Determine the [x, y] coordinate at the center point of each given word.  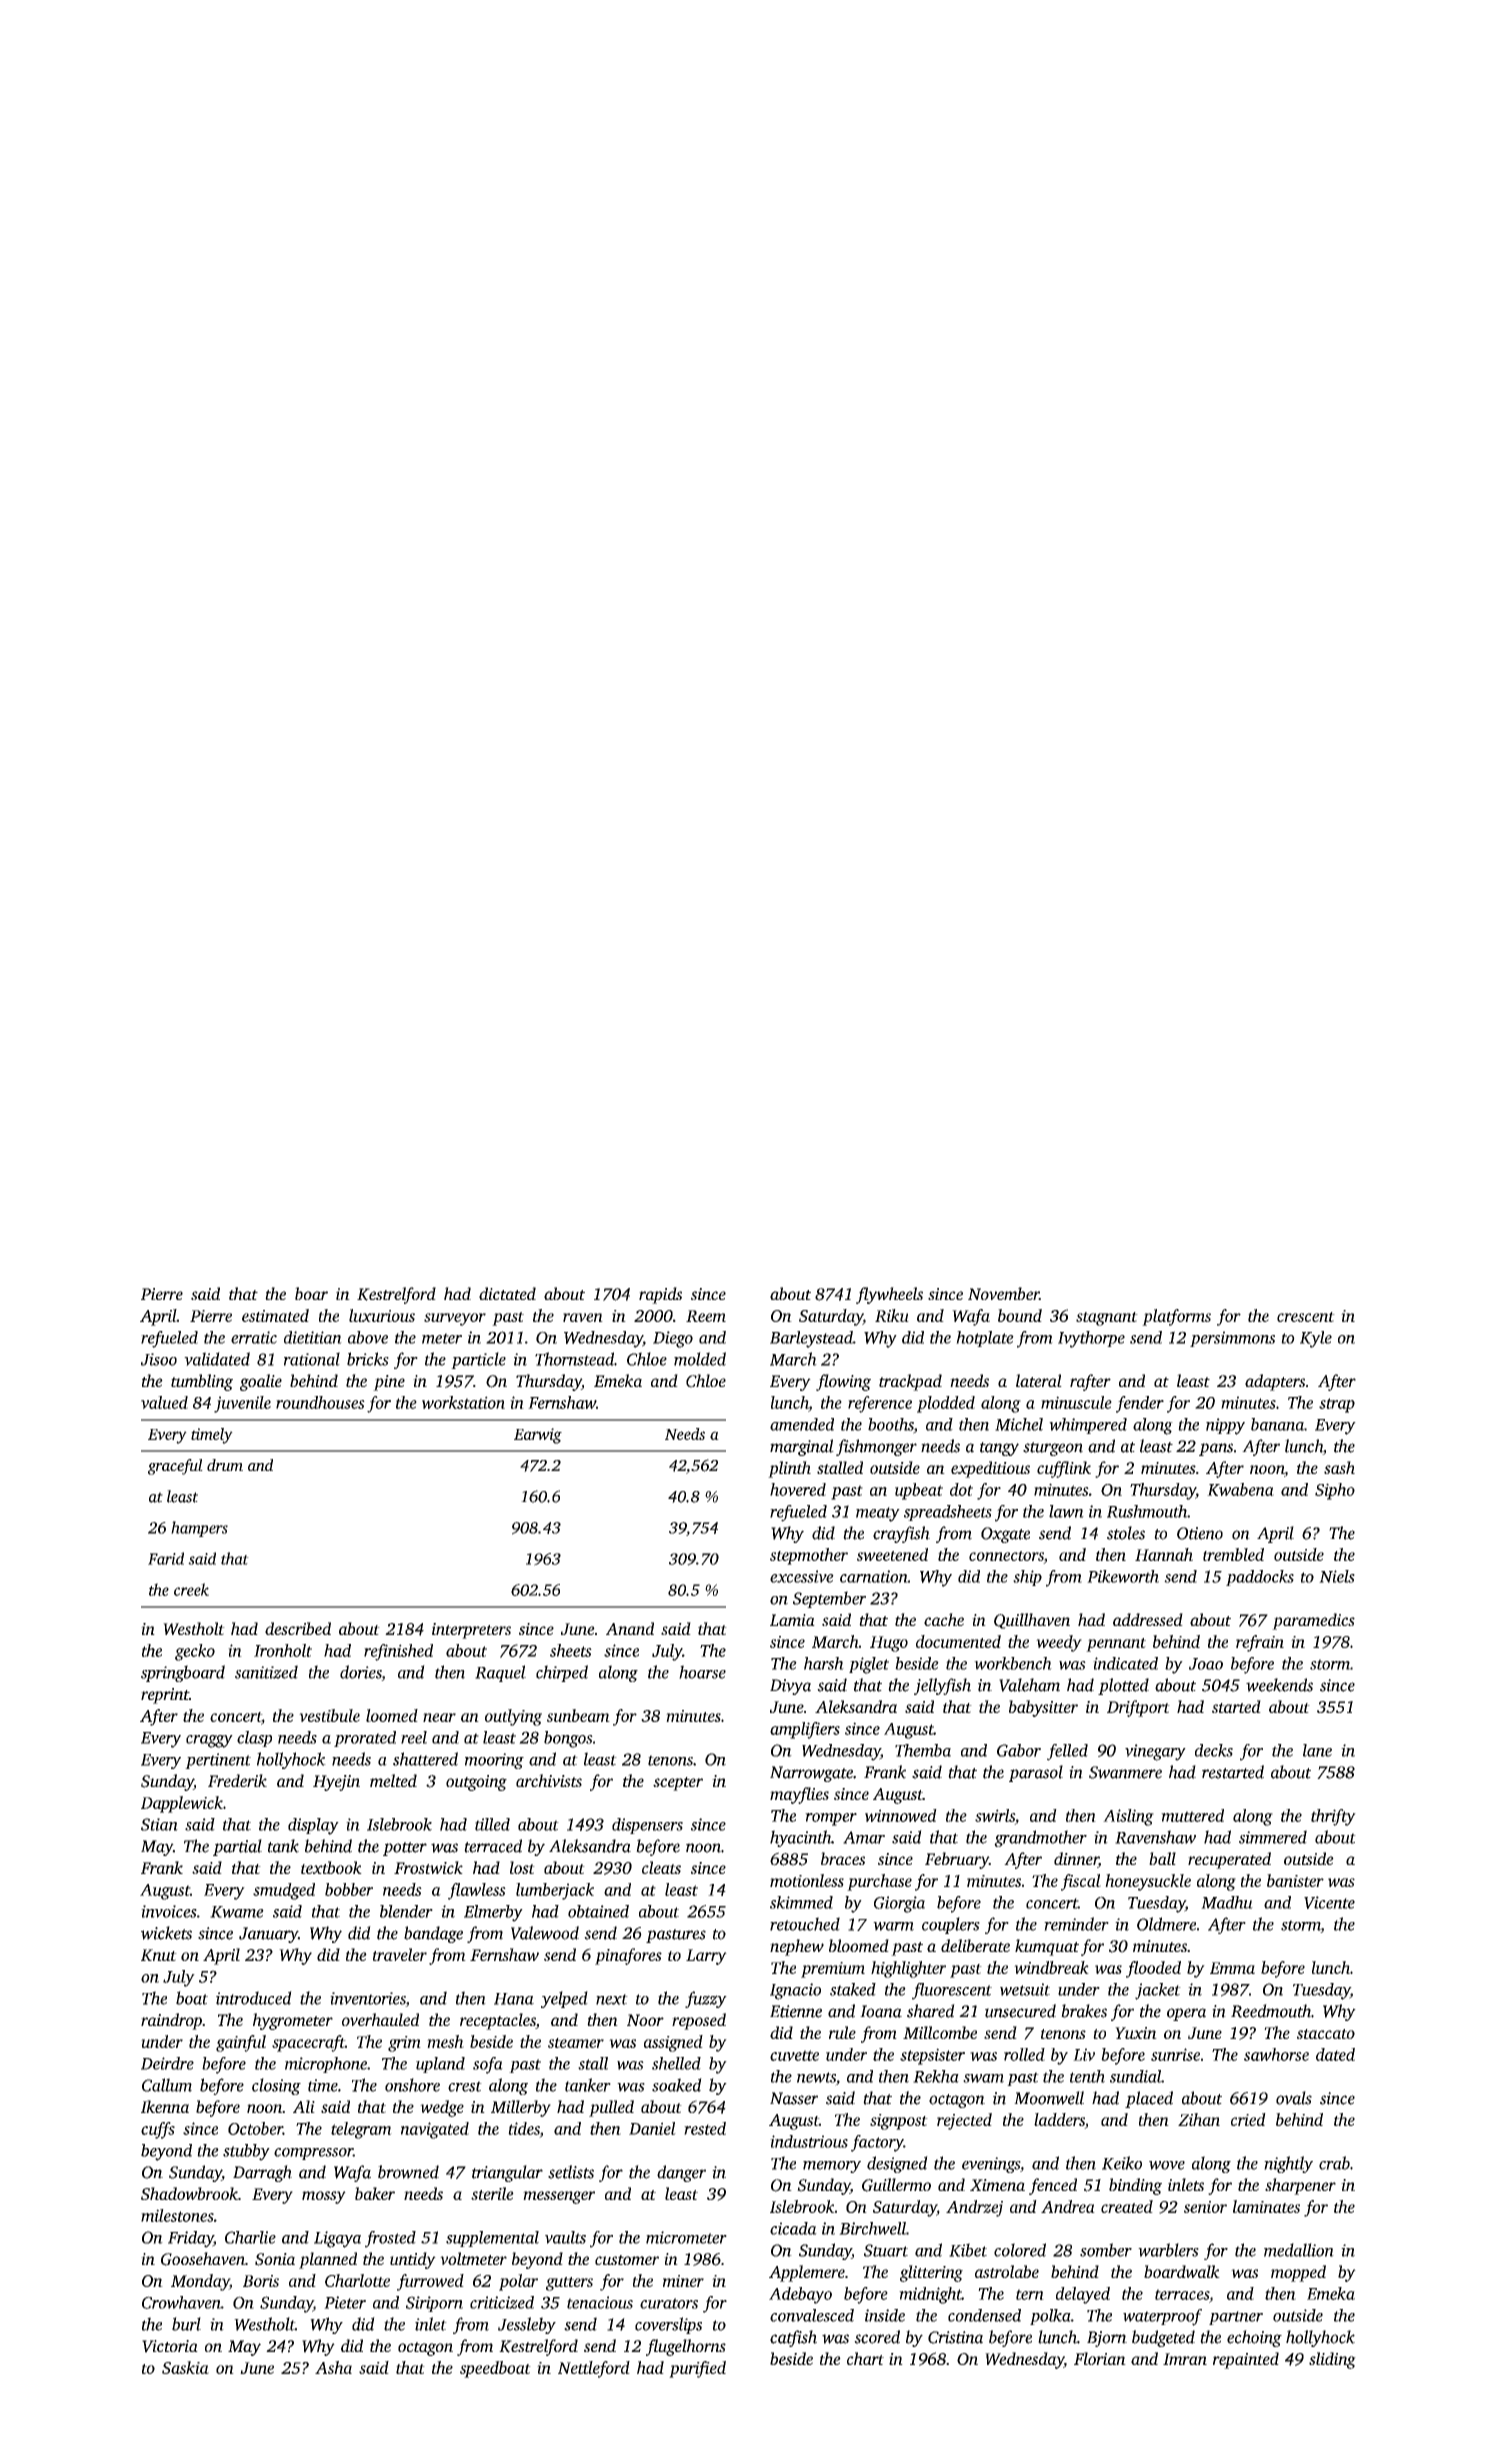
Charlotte [357, 2280]
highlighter [908, 1969]
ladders [1059, 2121]
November [1003, 1293]
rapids [660, 1295]
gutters [569, 2284]
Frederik [237, 1780]
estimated [275, 1315]
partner [1236, 2318]
